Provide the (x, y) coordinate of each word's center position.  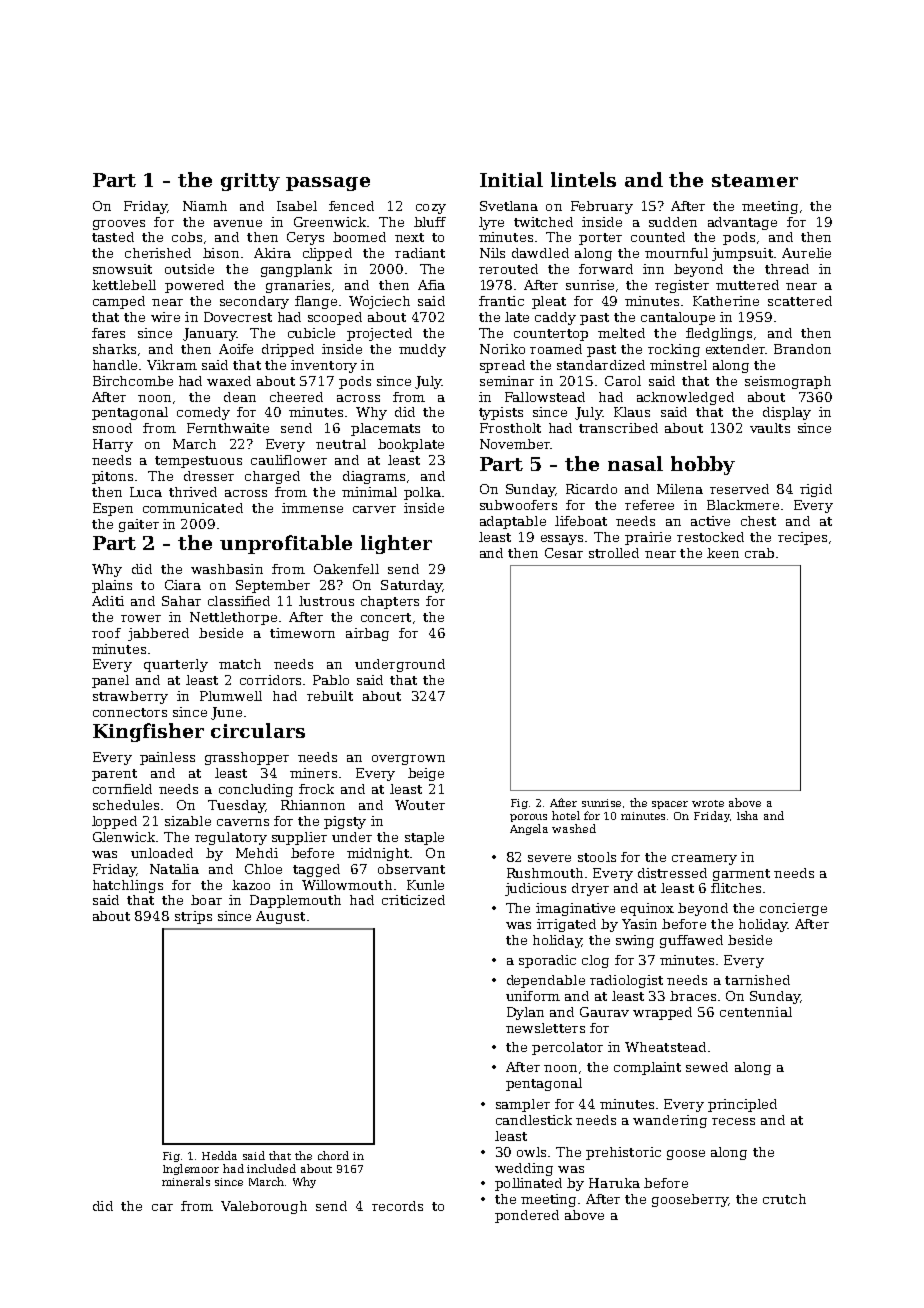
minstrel (678, 365)
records (397, 1206)
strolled (614, 553)
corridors (270, 680)
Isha (747, 815)
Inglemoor (191, 1169)
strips (193, 917)
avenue (238, 223)
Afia (431, 285)
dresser (209, 476)
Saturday (411, 586)
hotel (566, 815)
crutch (784, 1199)
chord (333, 1155)
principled (742, 1105)
